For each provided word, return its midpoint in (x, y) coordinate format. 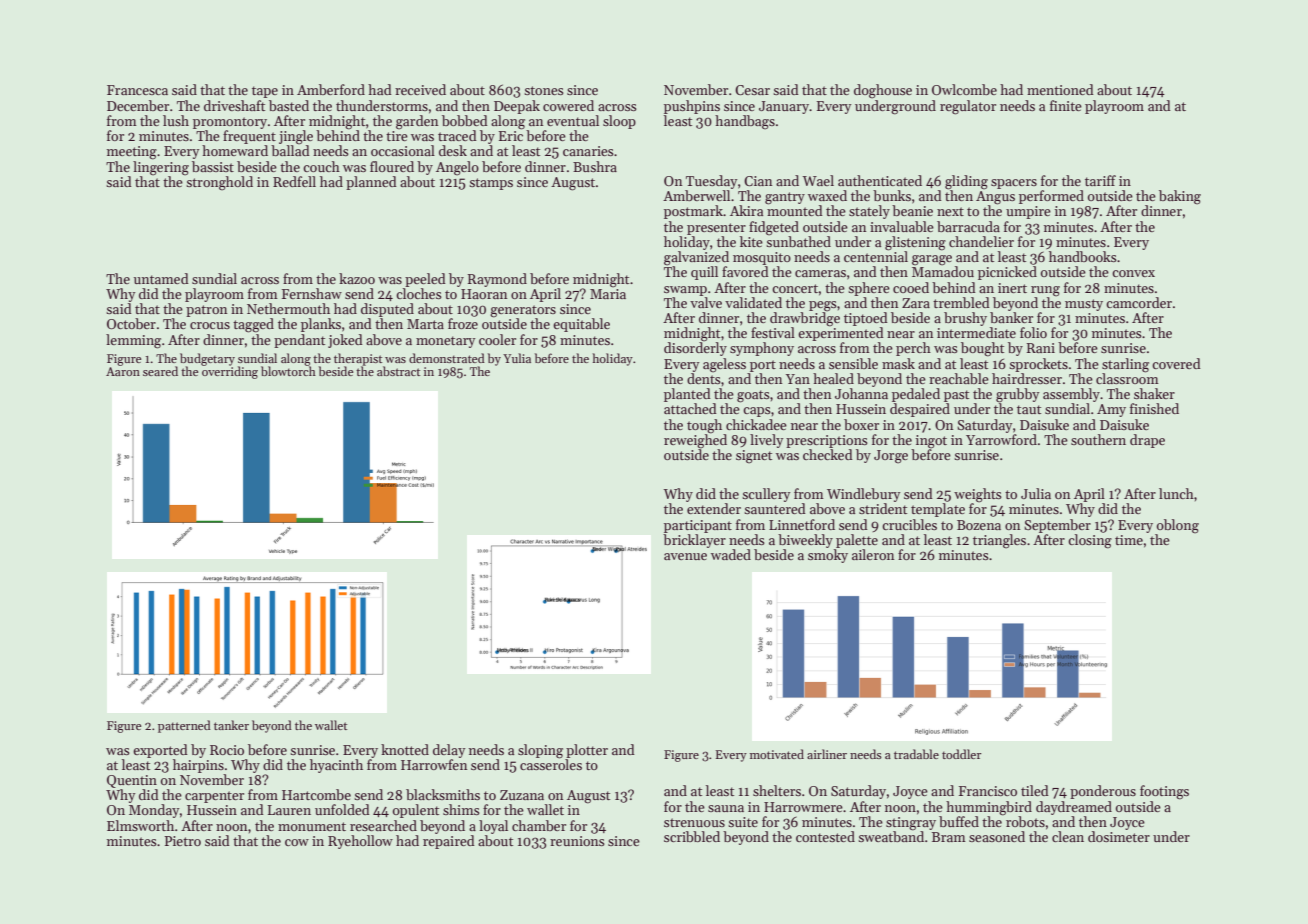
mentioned (1060, 89)
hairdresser (1027, 378)
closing (1090, 541)
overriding (230, 372)
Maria (608, 294)
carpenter (214, 797)
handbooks (1083, 256)
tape (265, 92)
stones (544, 90)
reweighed (695, 441)
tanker (231, 725)
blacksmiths (443, 794)
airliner (827, 754)
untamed (161, 278)
